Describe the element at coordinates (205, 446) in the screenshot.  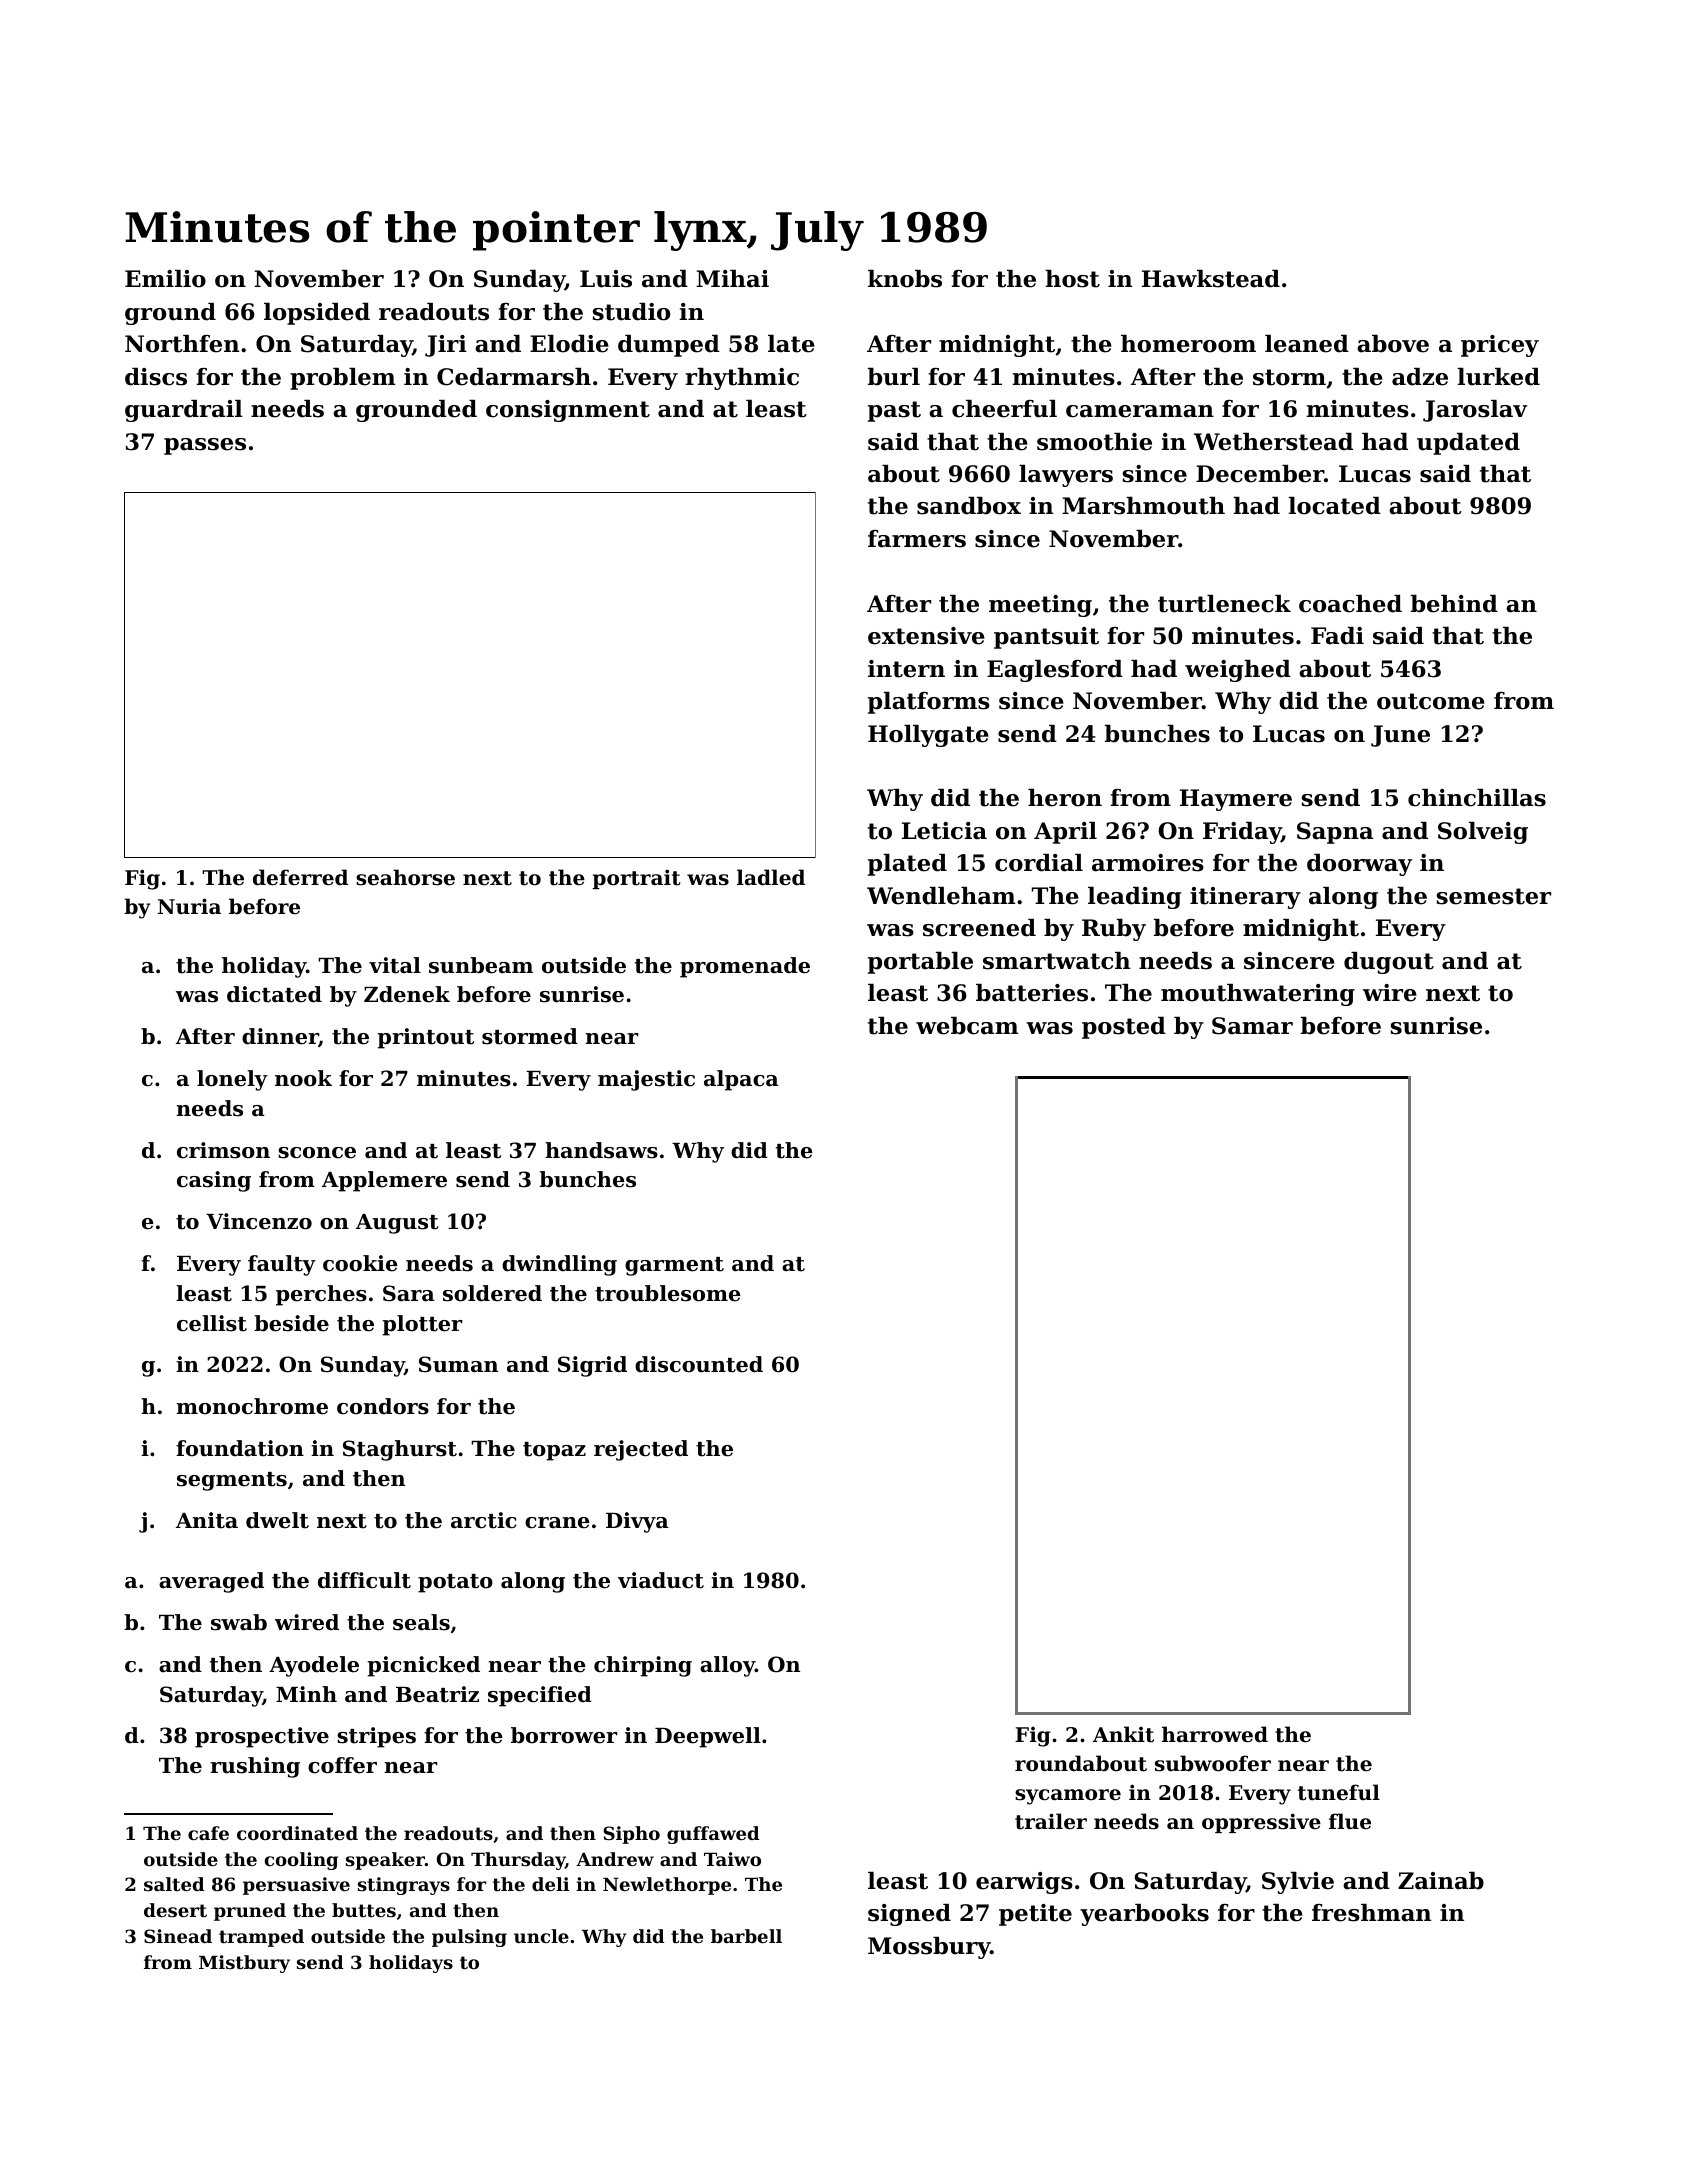
I see `passes` at that location.
